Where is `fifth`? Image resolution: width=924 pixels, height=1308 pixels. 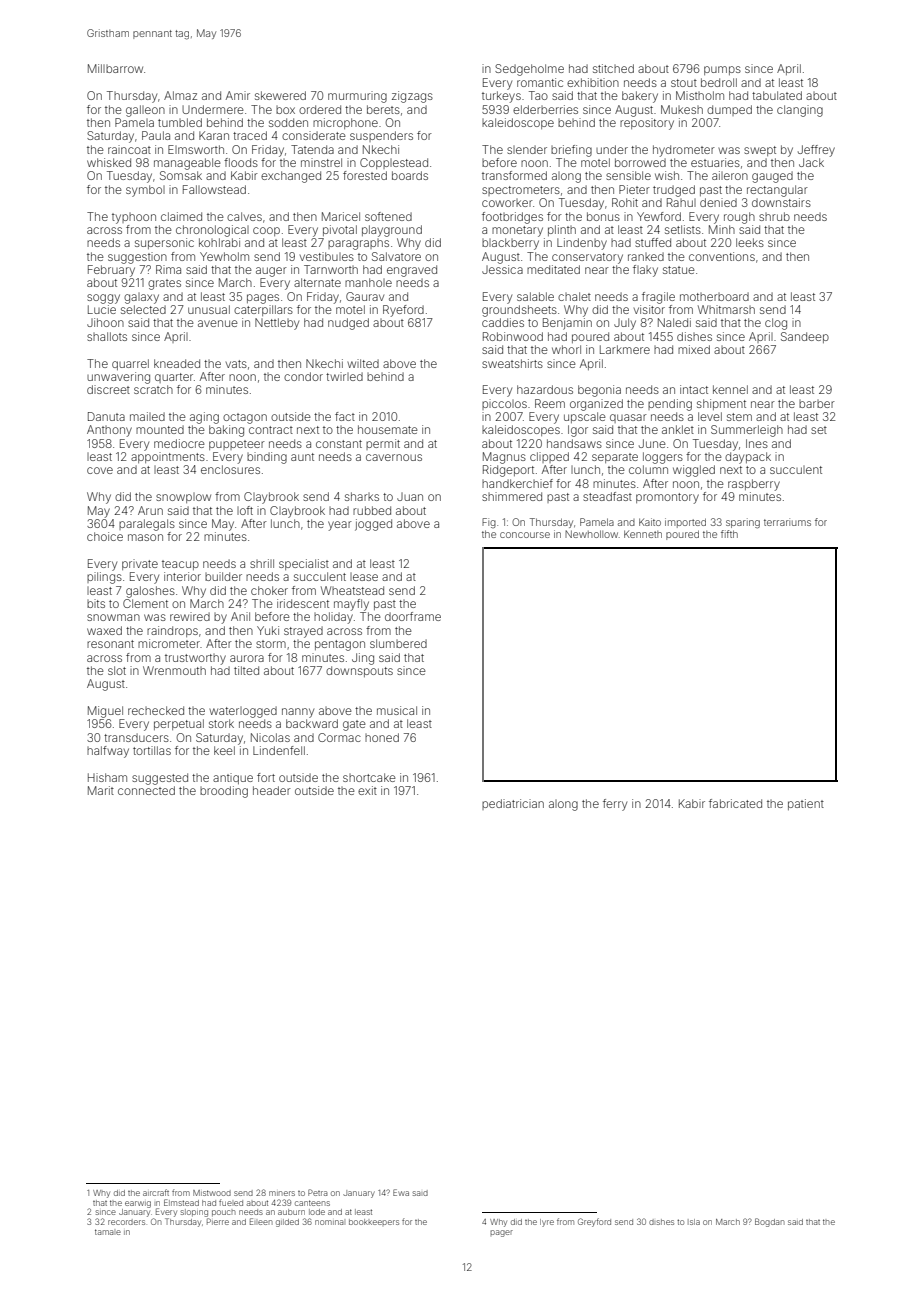 fifth is located at coordinates (729, 534).
